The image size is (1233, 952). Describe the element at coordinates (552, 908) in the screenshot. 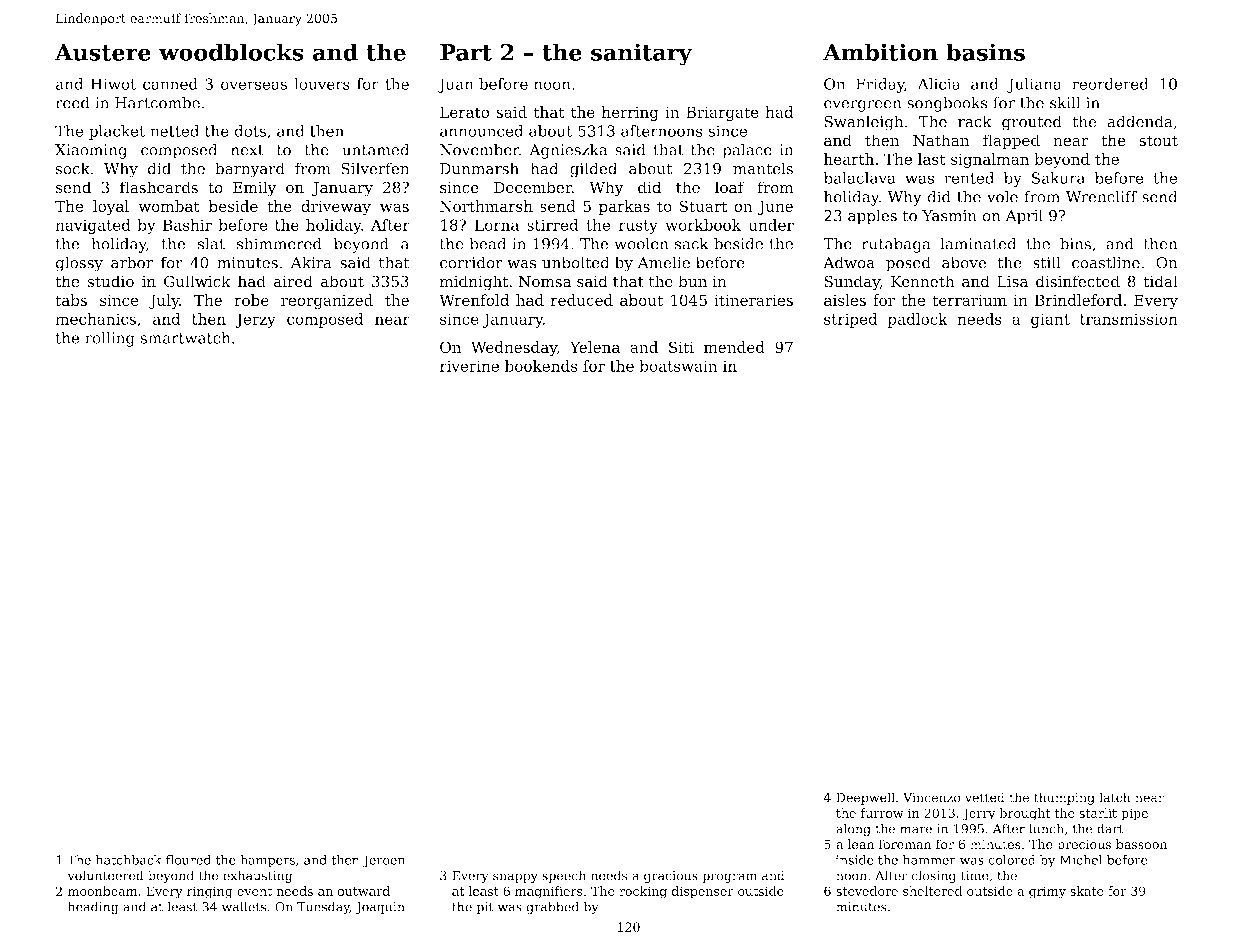

I see `grabbed` at that location.
